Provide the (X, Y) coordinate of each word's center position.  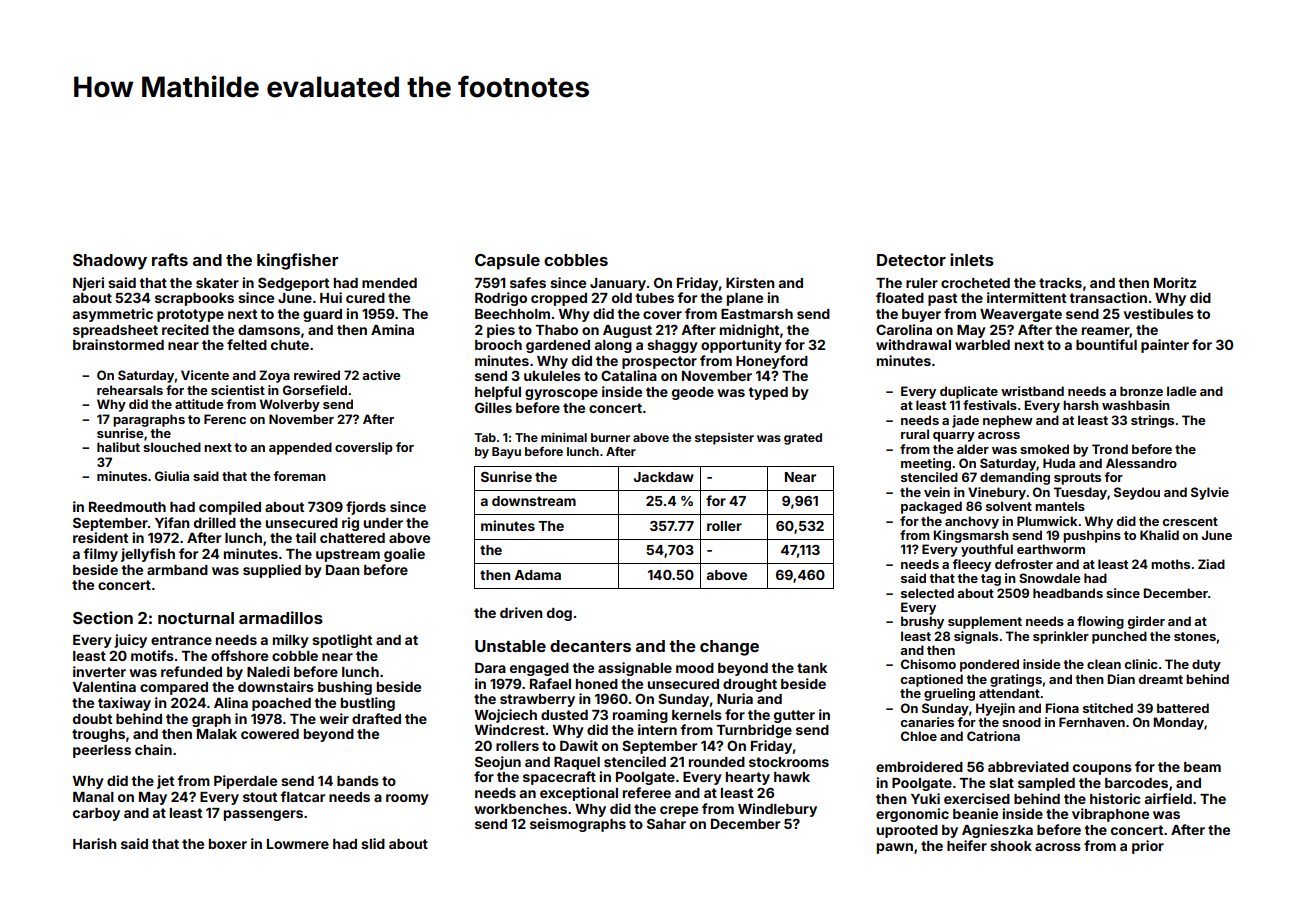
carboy (96, 814)
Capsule (507, 262)
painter (1165, 346)
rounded (717, 762)
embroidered (919, 766)
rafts (170, 259)
